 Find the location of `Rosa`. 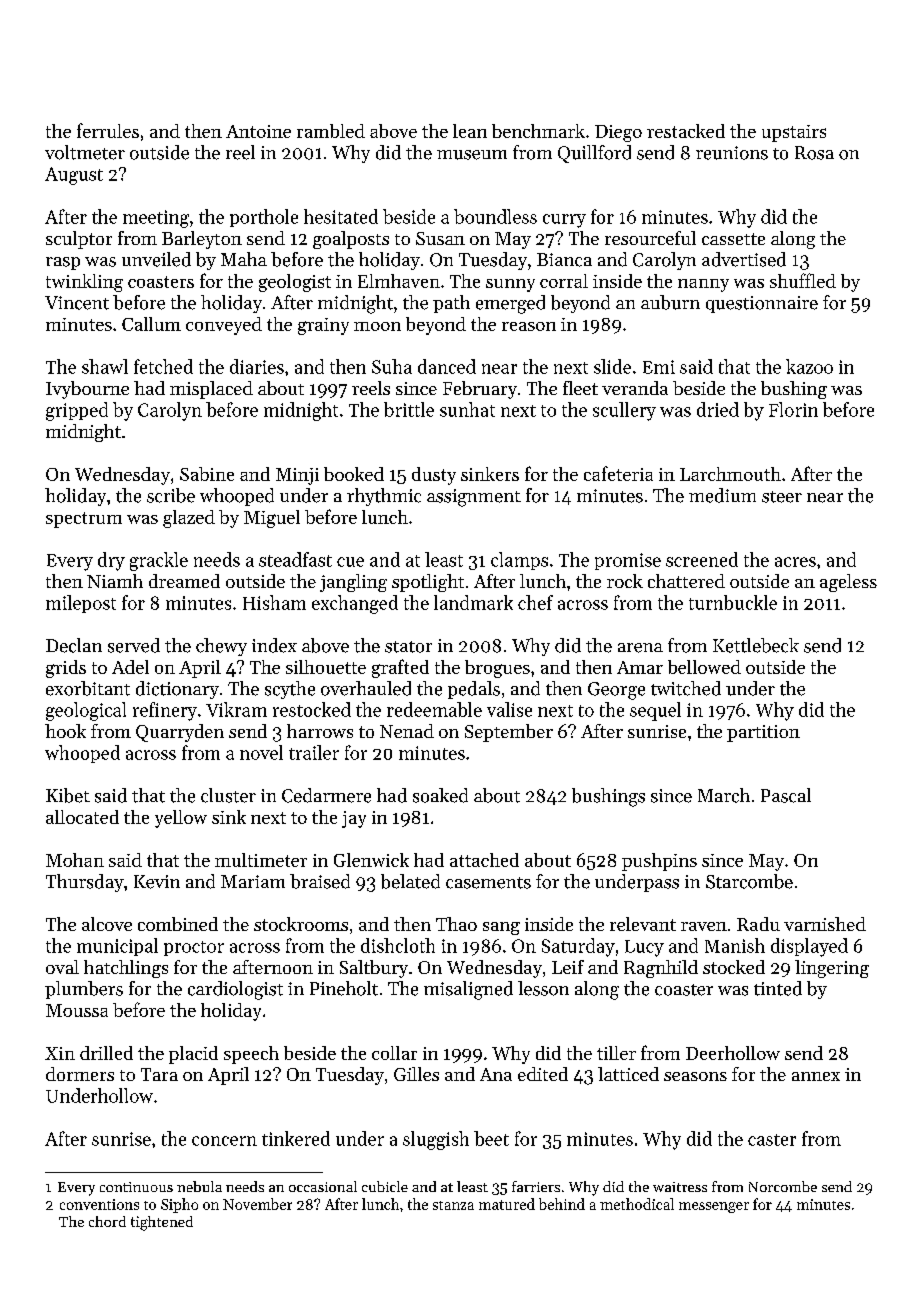

Rosa is located at coordinates (814, 153).
